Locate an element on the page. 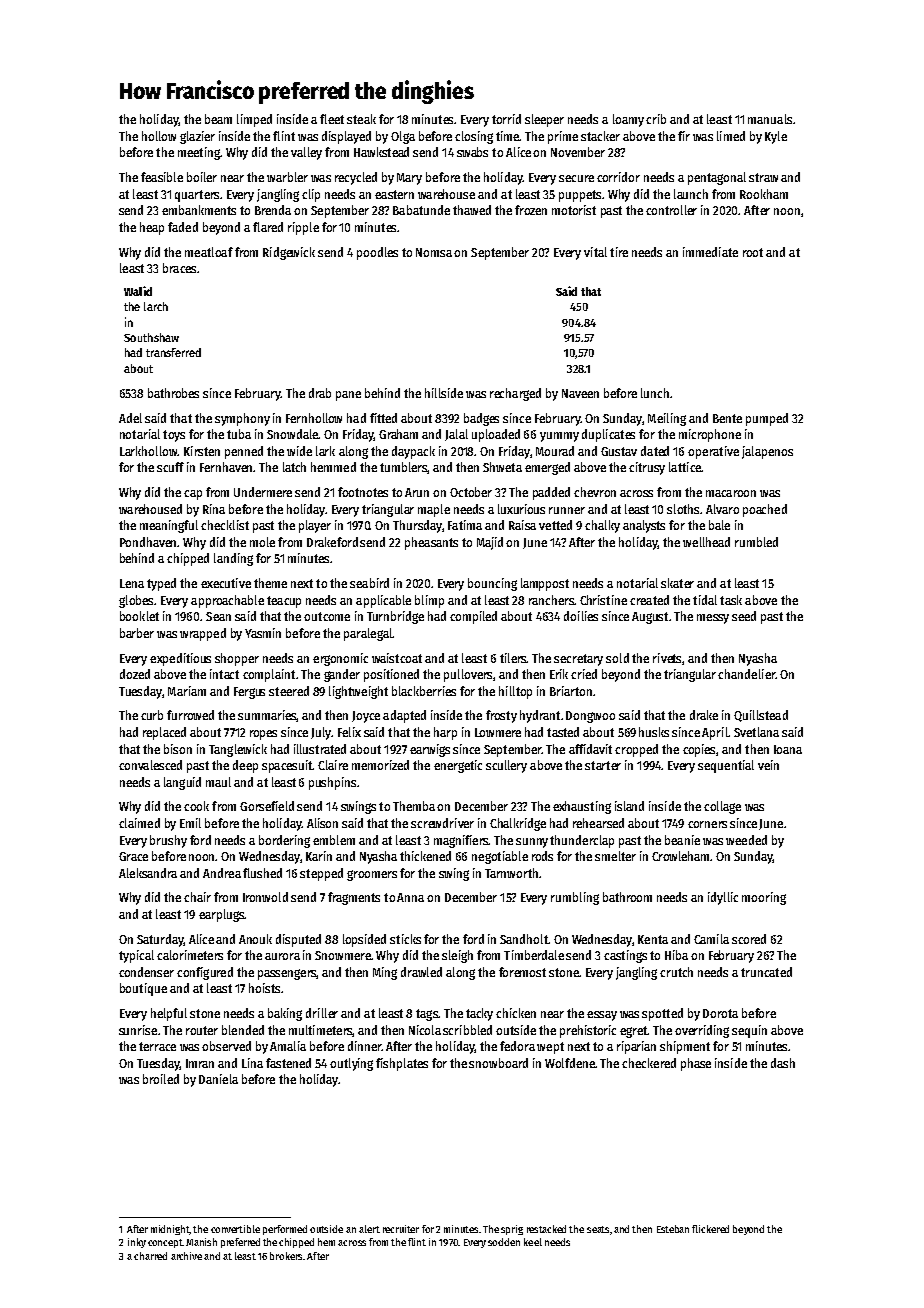 The width and height of the image is (924, 1308). bordering is located at coordinates (284, 841).
